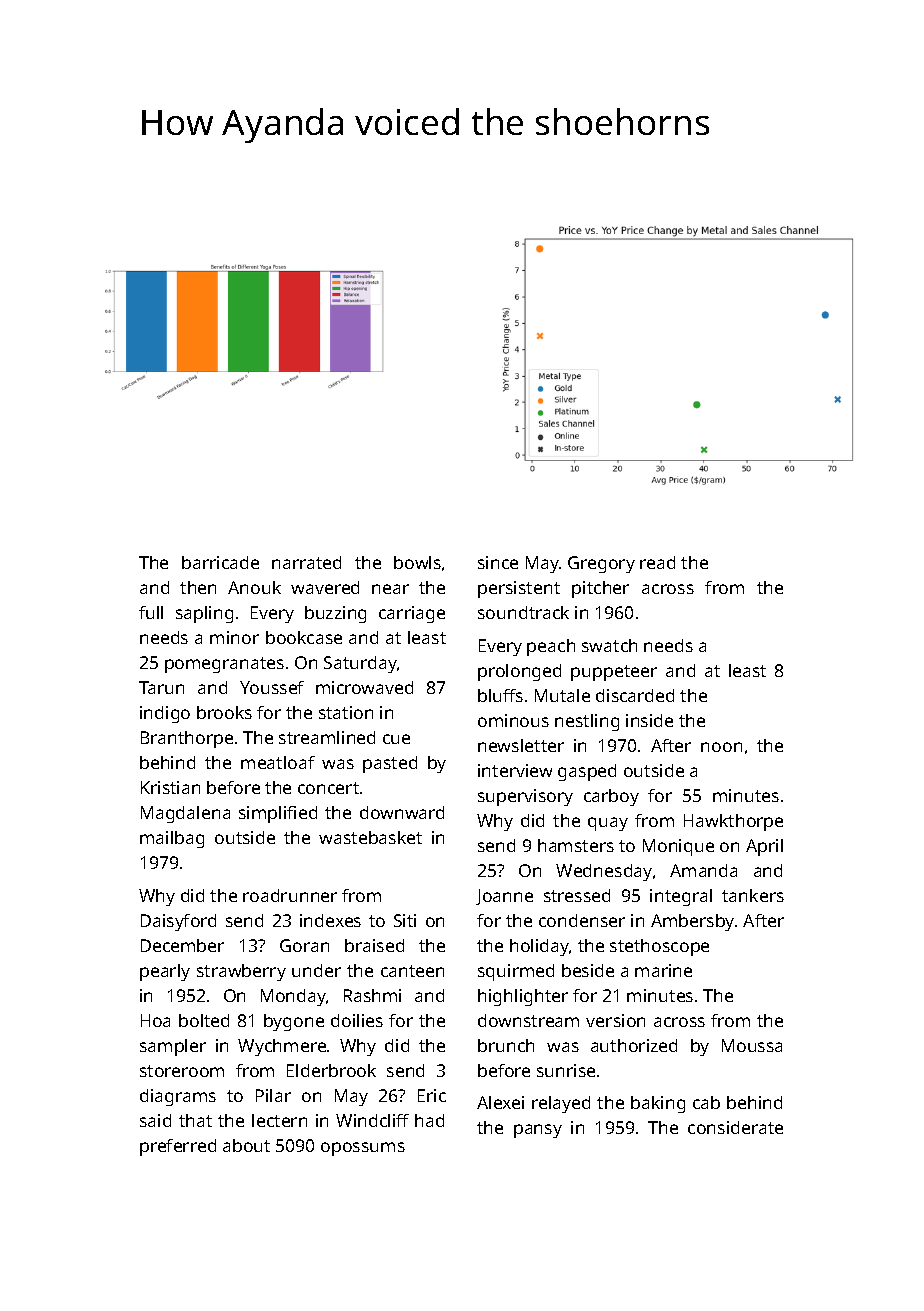  What do you see at coordinates (692, 922) in the screenshot?
I see `Ambersby` at bounding box center [692, 922].
